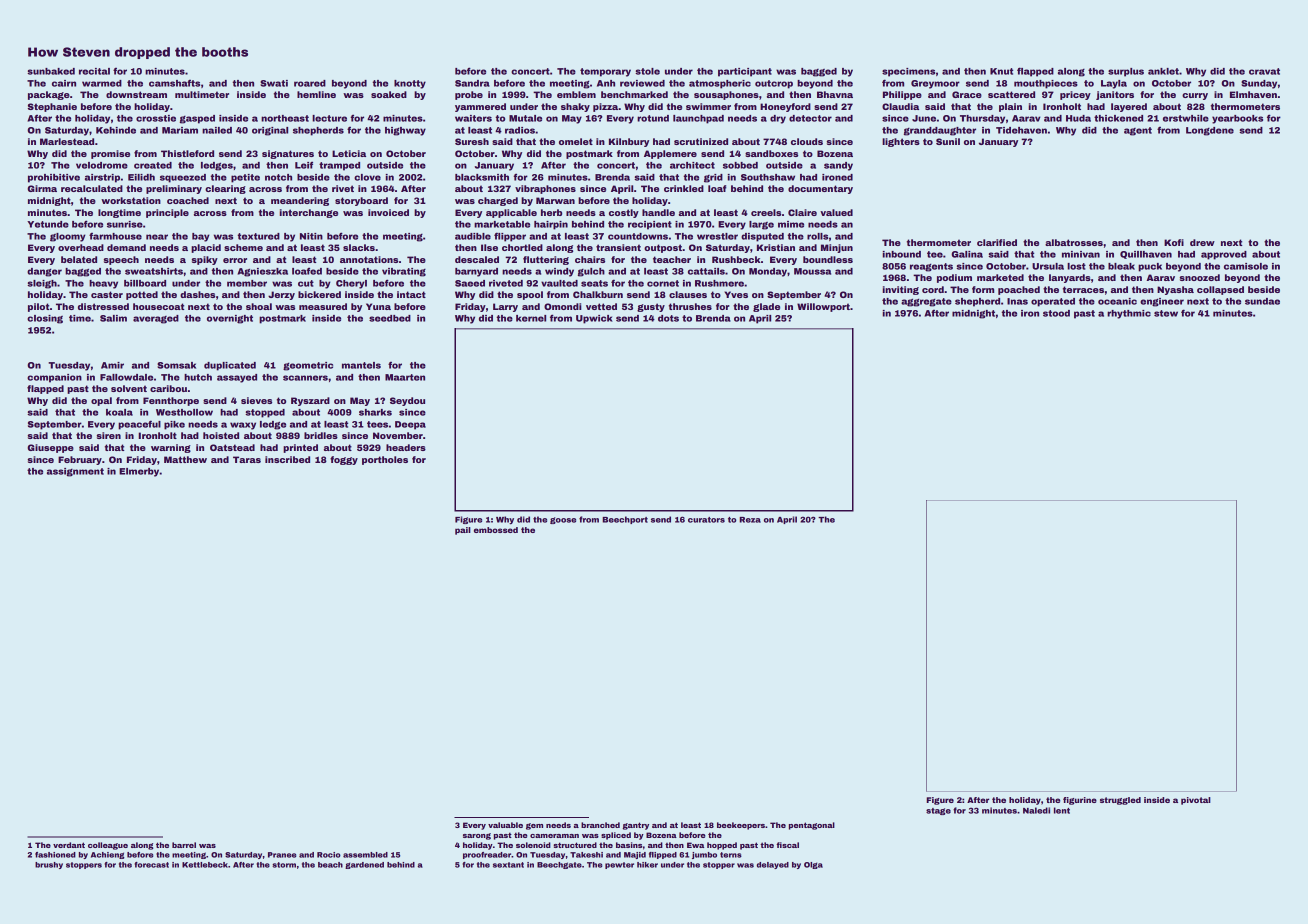  What do you see at coordinates (329, 855) in the document?
I see `Rocio` at bounding box center [329, 855].
